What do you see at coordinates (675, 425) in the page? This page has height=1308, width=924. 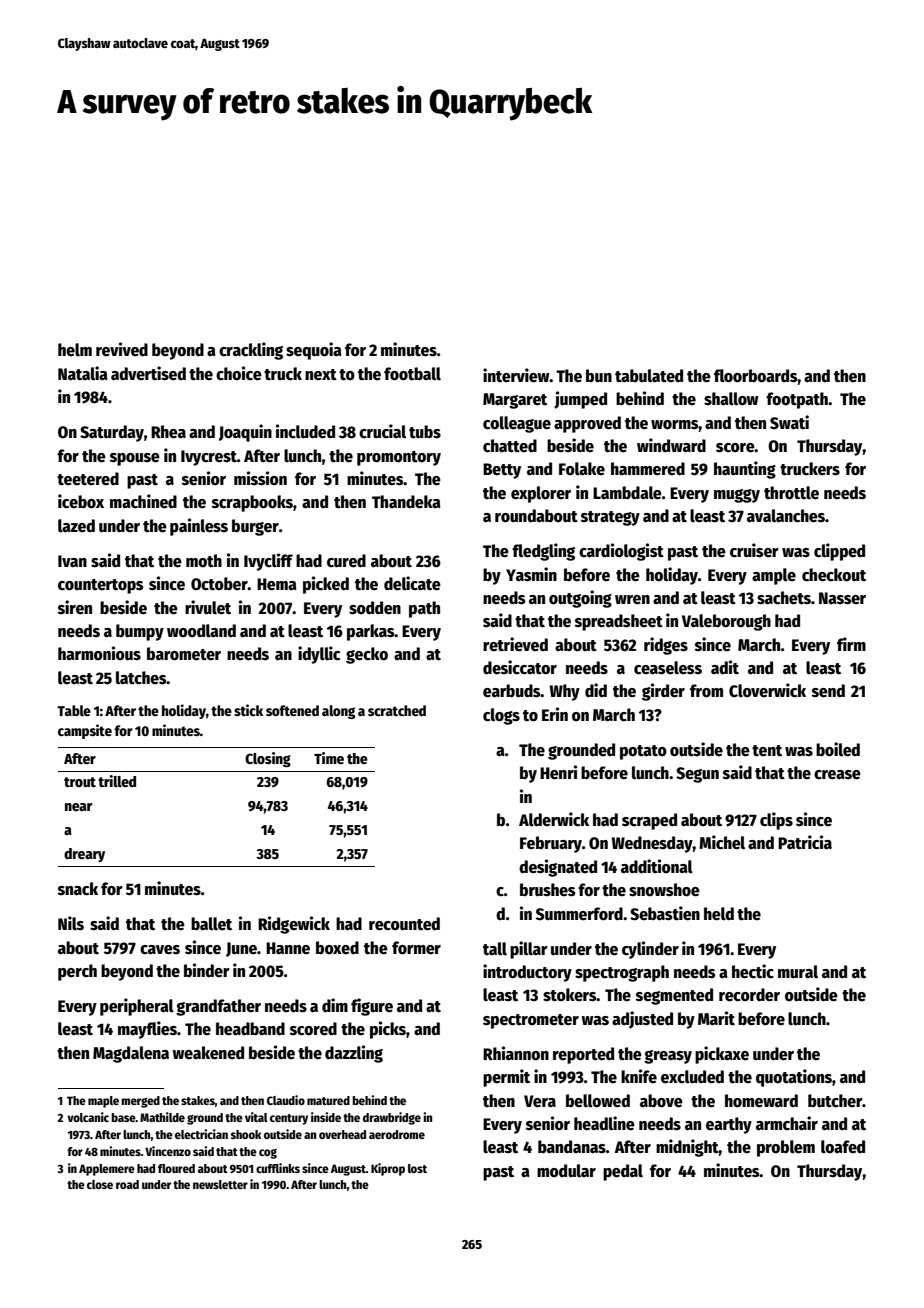 I see `worms` at bounding box center [675, 425].
